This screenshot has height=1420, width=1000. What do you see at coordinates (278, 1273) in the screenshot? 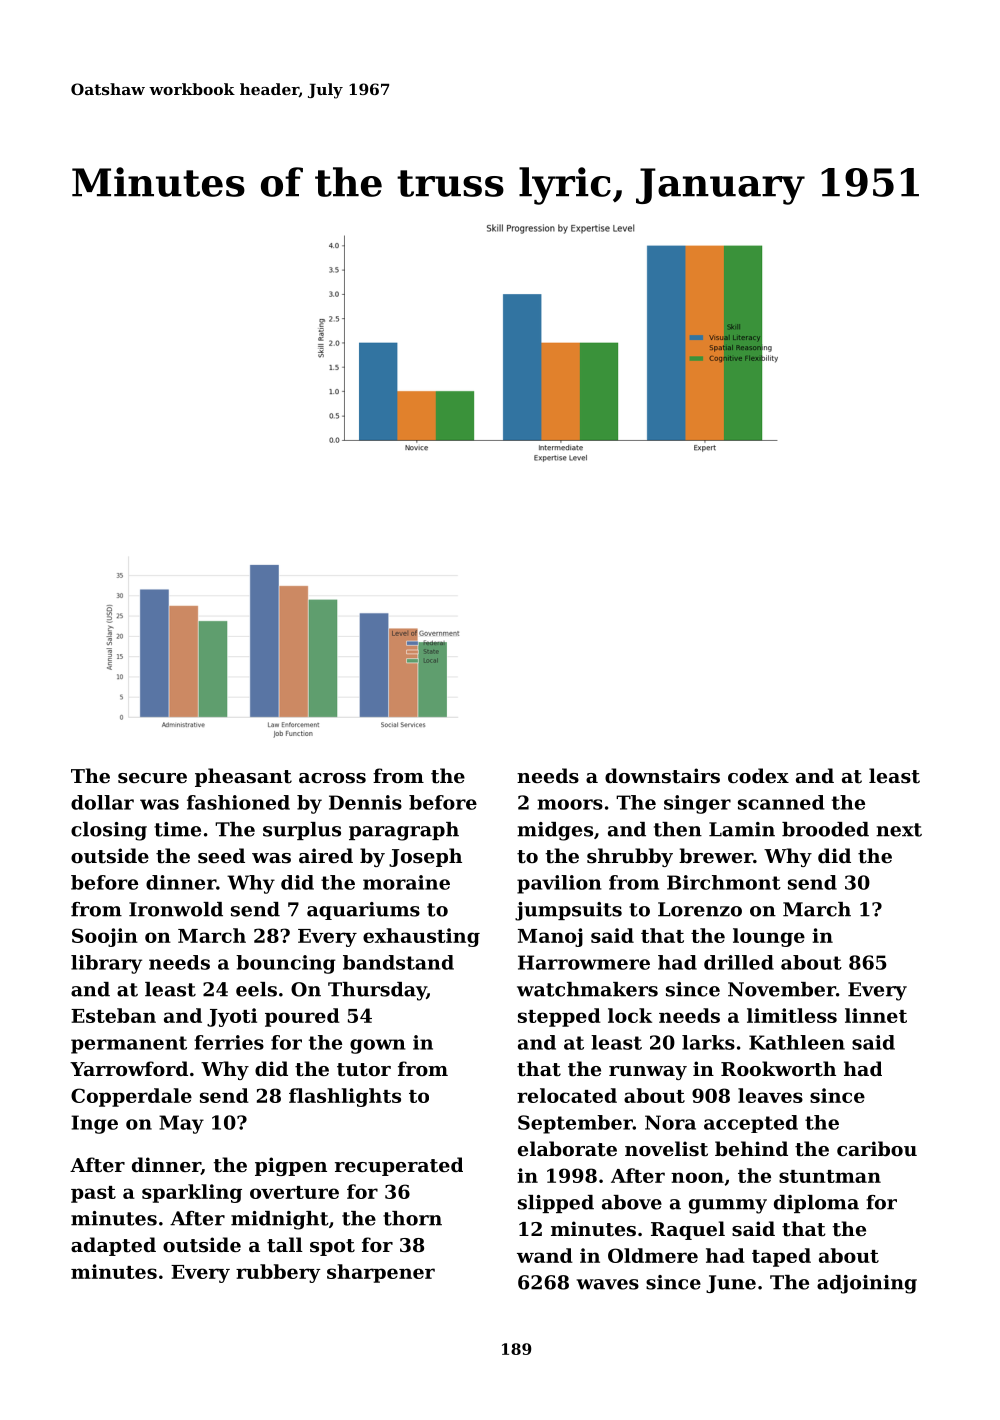
I see `rubbery` at bounding box center [278, 1273].
